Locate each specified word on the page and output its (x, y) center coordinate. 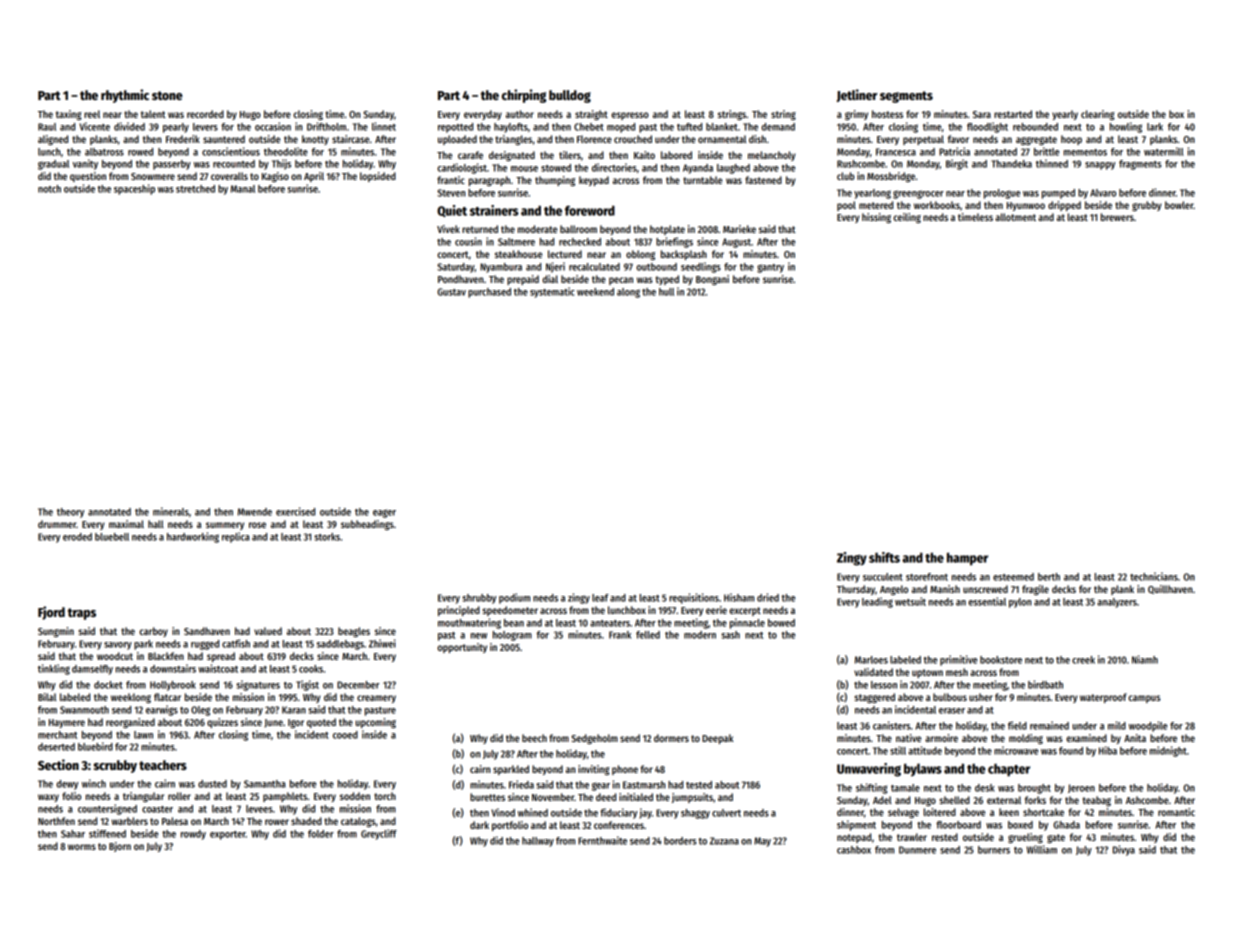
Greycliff (379, 834)
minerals (171, 511)
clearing (1098, 115)
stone (167, 95)
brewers (1117, 217)
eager (384, 513)
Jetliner (857, 95)
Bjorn (120, 847)
